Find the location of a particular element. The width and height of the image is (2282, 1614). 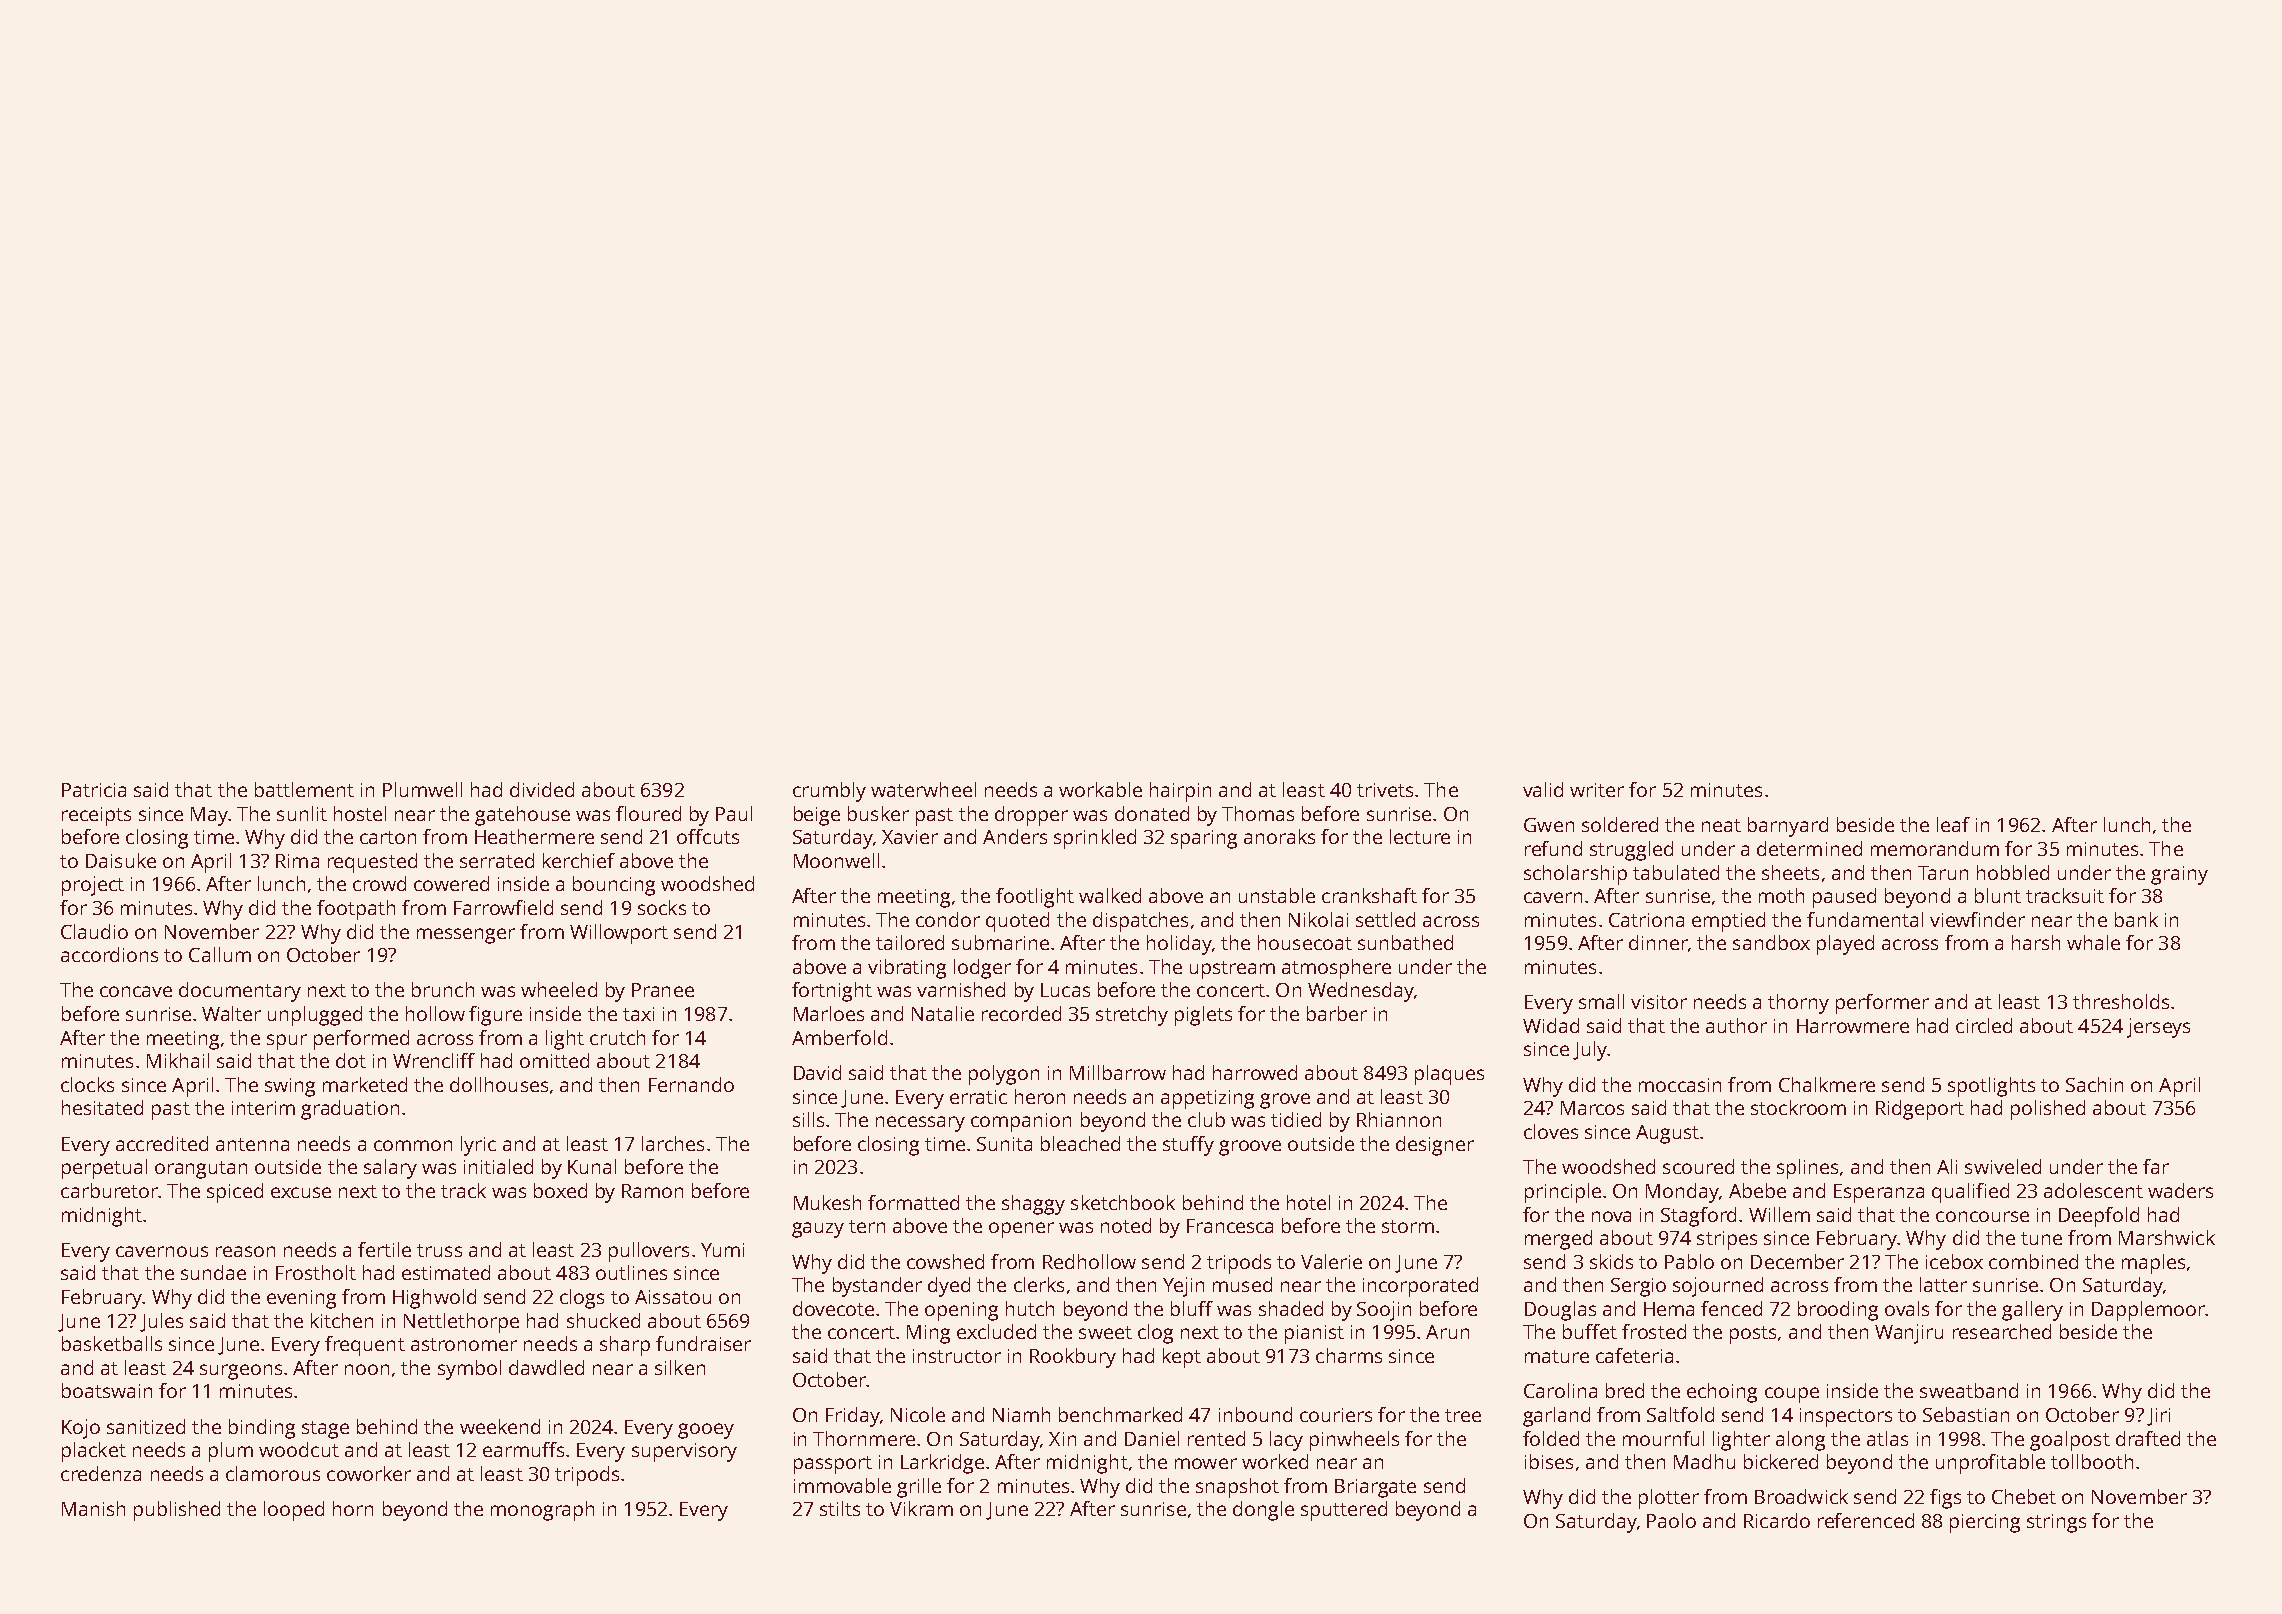

boatswain is located at coordinates (107, 1390).
